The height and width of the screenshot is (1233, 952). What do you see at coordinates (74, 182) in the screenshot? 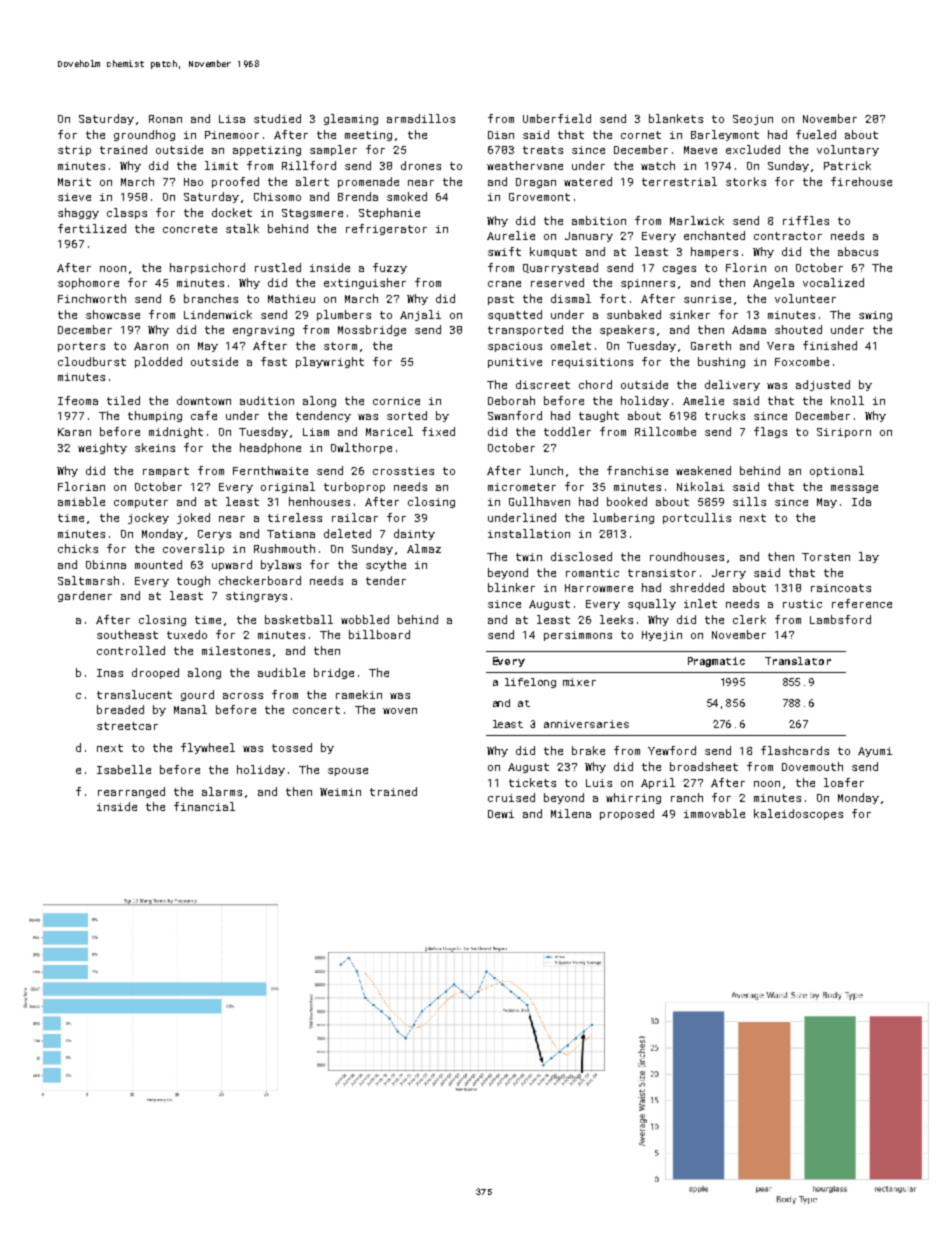
I see `Marit` at bounding box center [74, 182].
